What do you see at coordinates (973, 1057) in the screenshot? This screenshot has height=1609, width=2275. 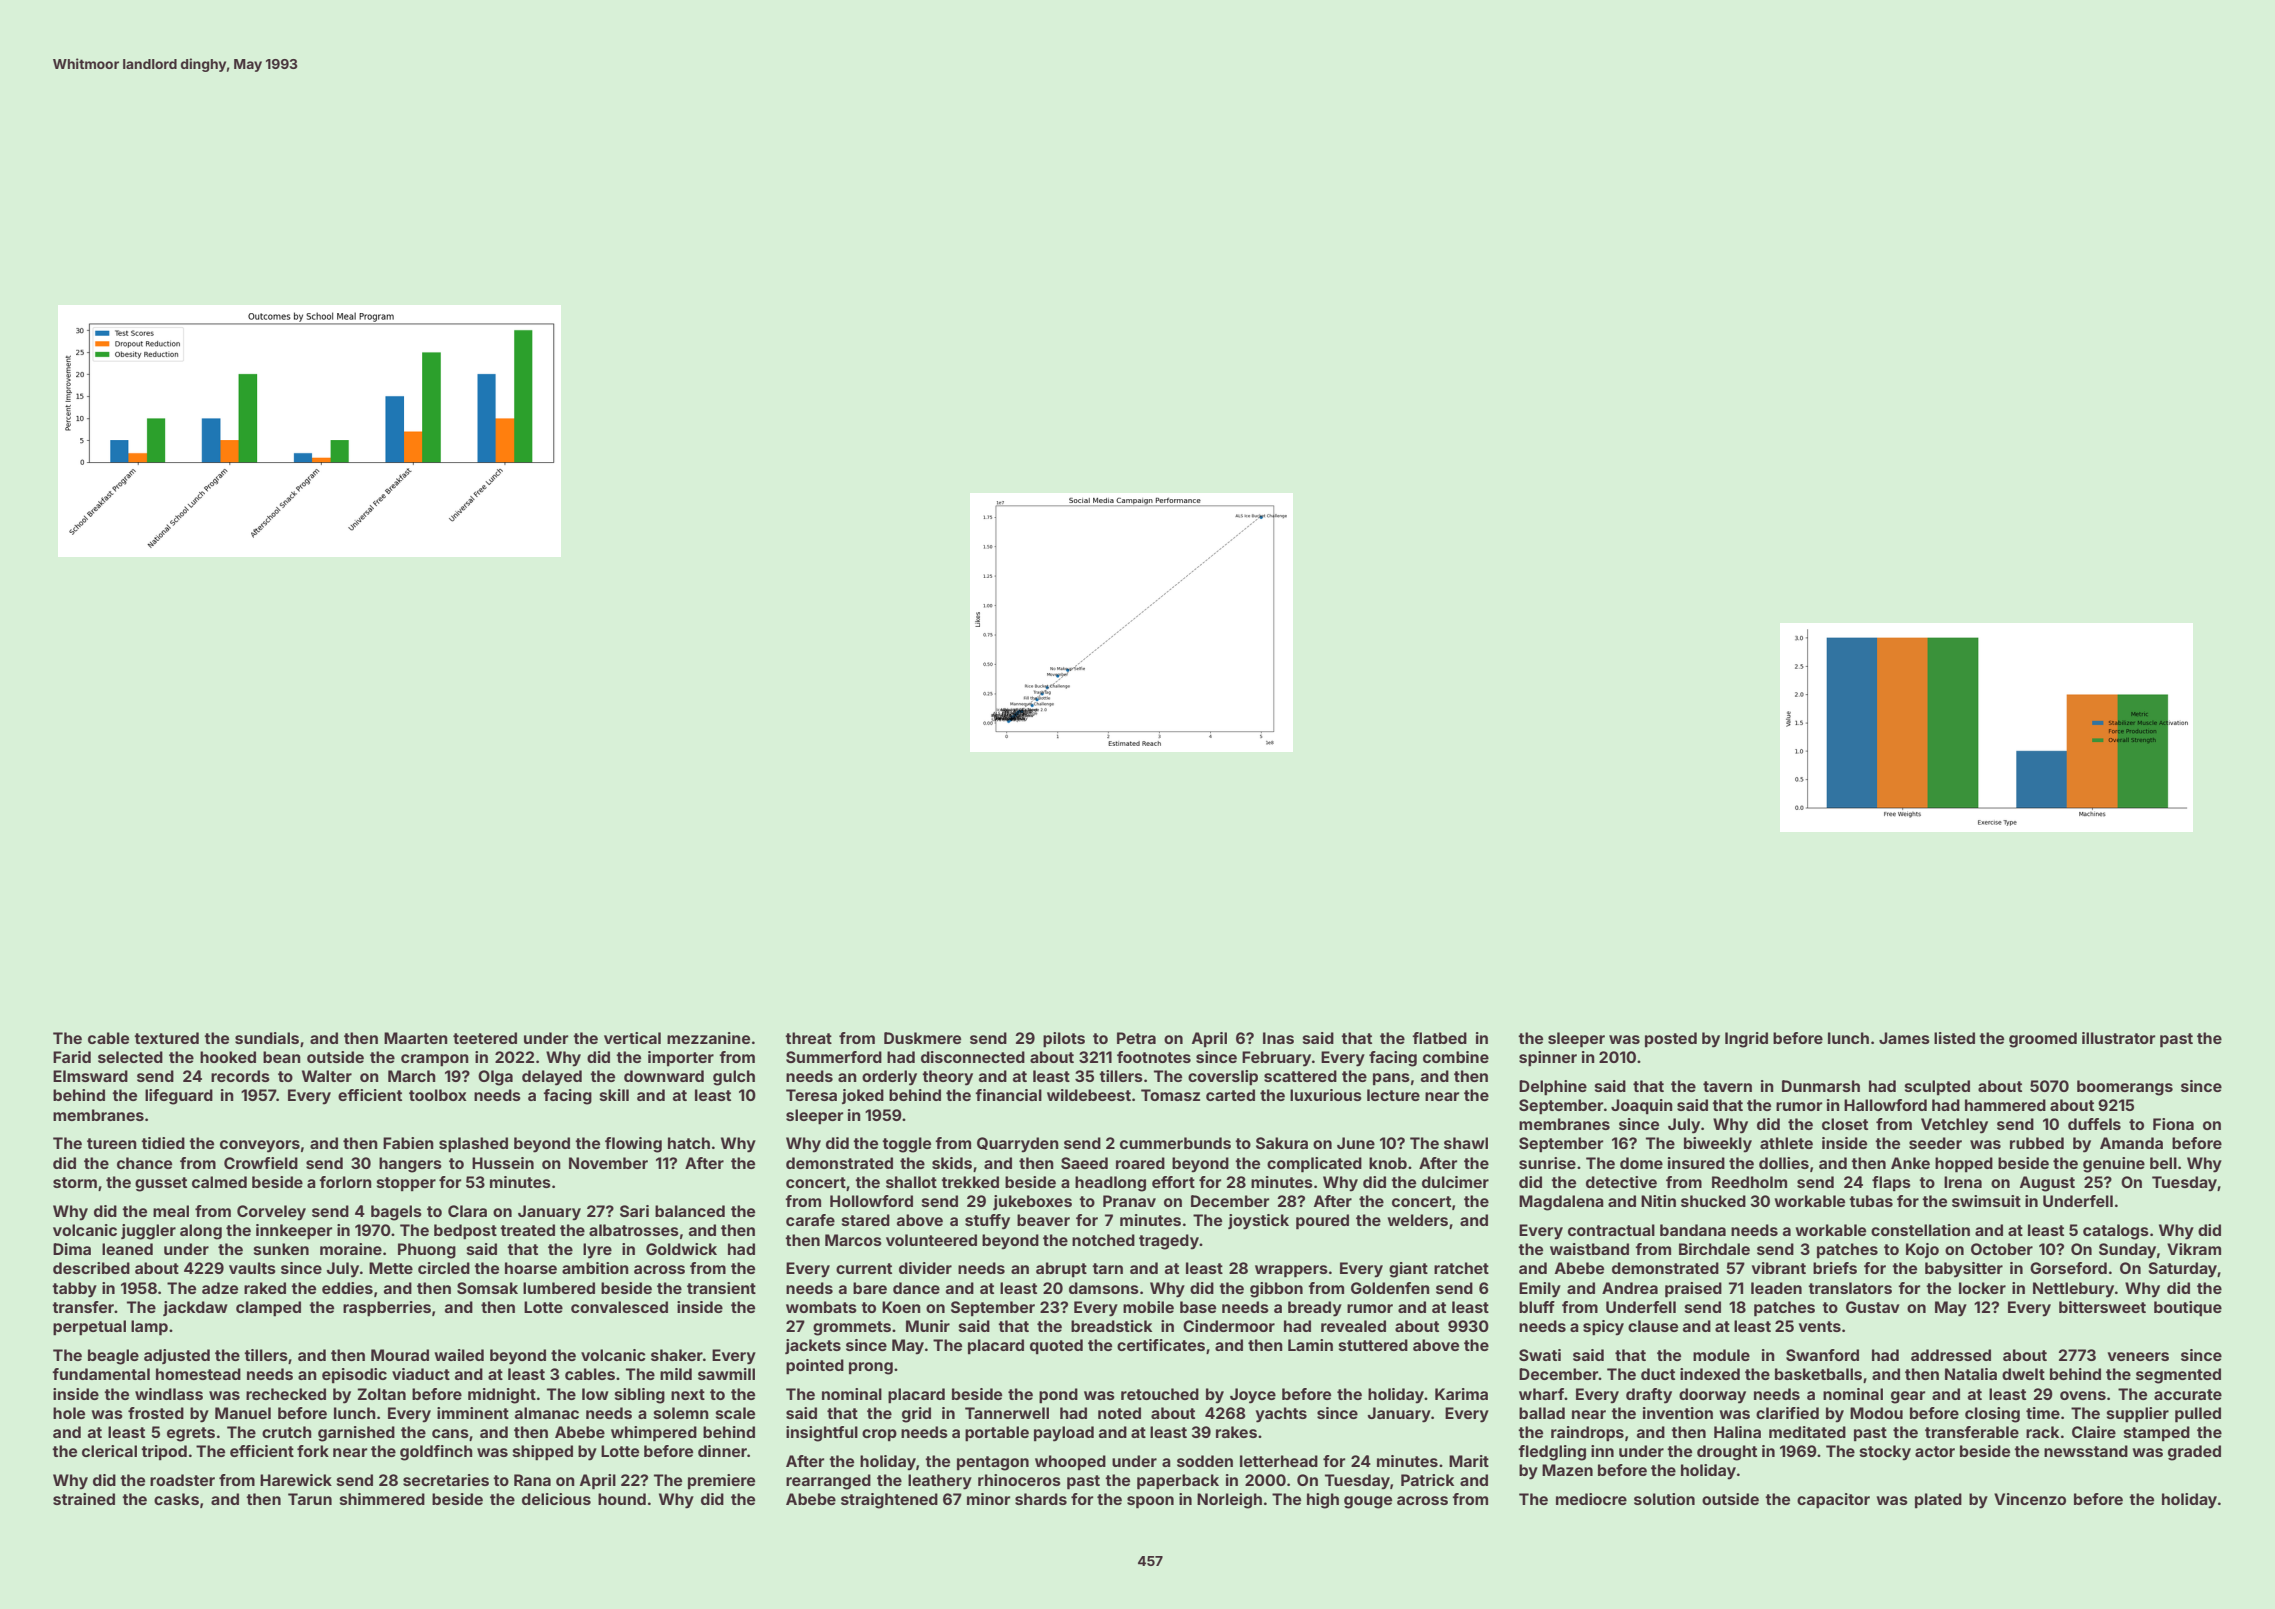 I see `disconnected` at bounding box center [973, 1057].
